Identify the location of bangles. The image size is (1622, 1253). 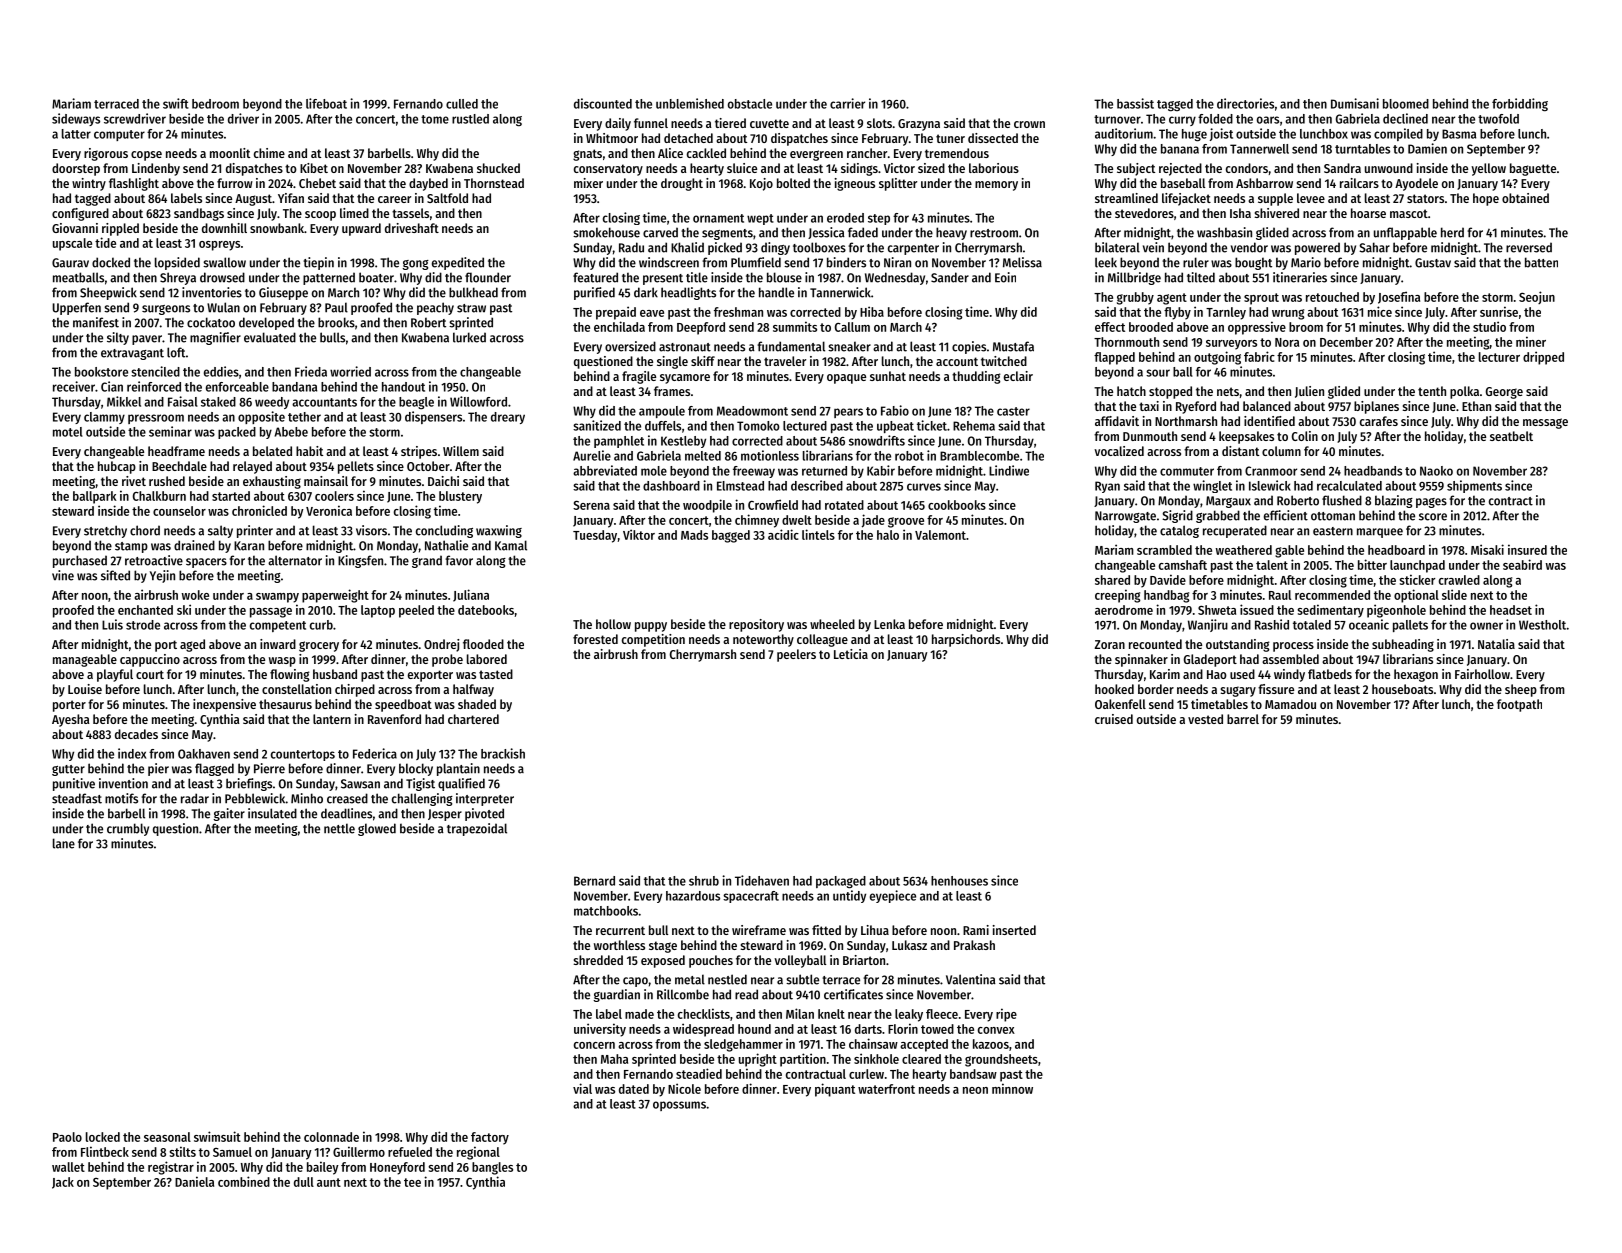
(492, 1168).
